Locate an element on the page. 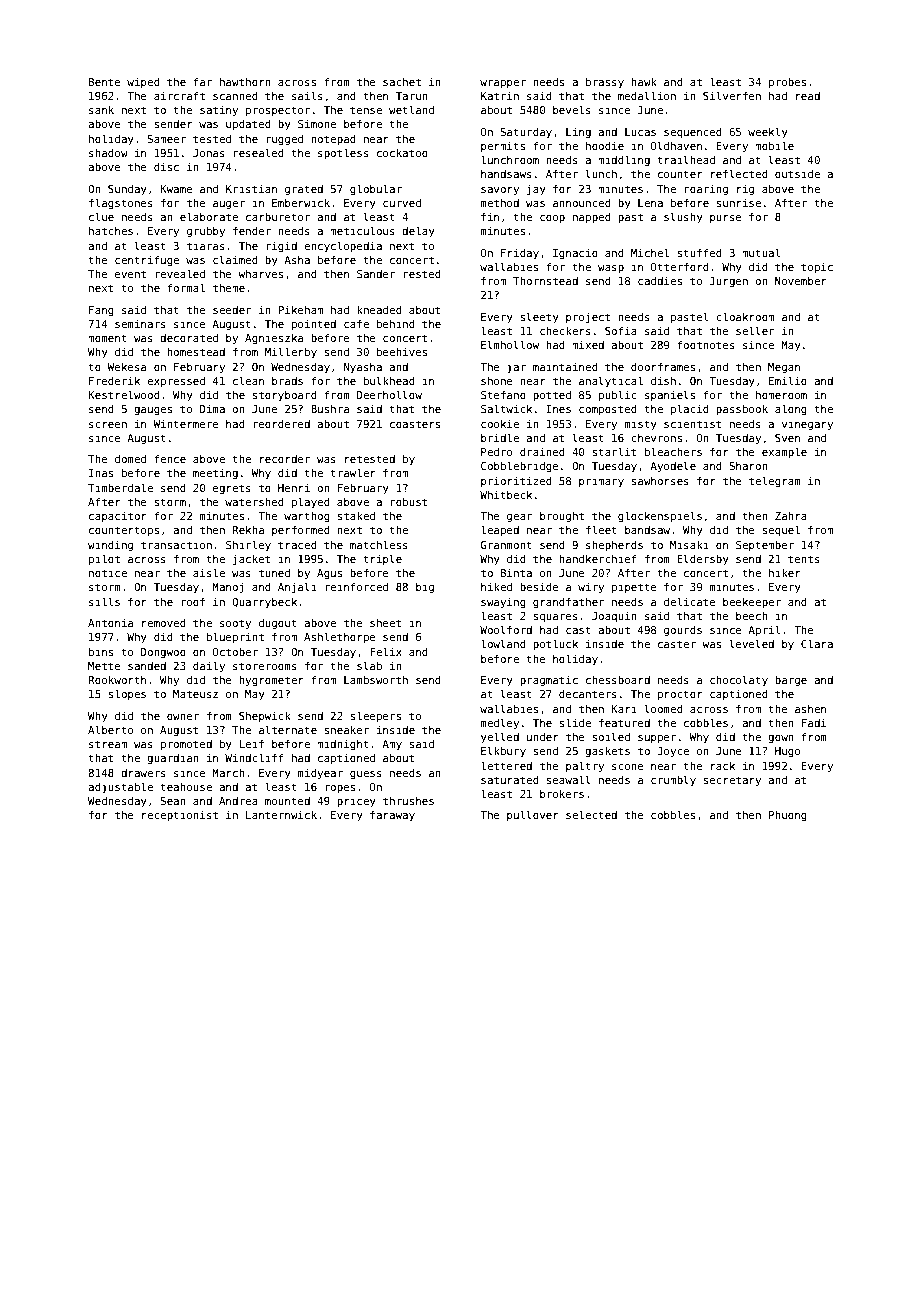 The image size is (924, 1308). sank is located at coordinates (101, 109).
